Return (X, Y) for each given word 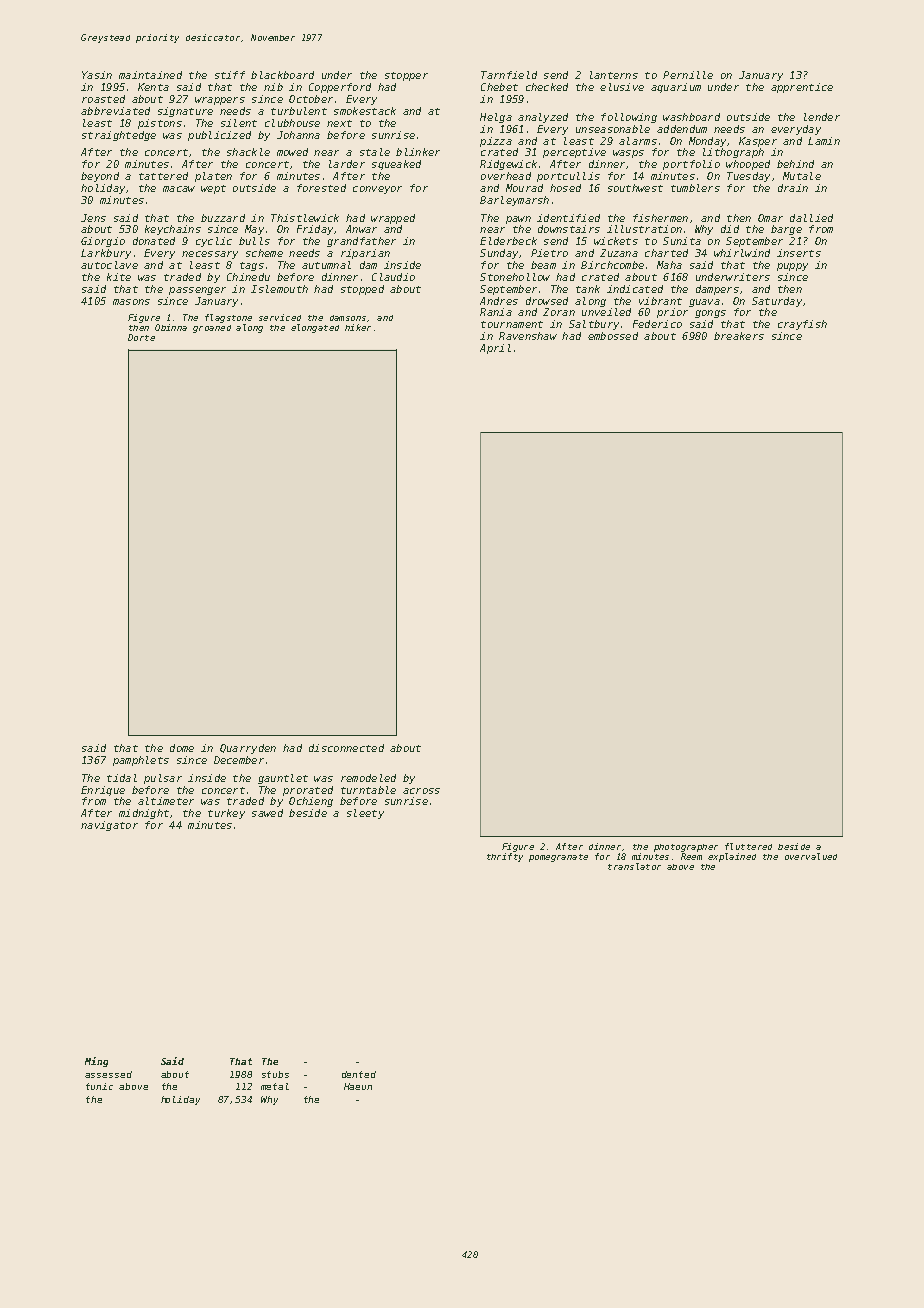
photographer (686, 848)
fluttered (748, 846)
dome (182, 748)
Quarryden (248, 749)
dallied (811, 218)
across (421, 791)
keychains (173, 230)
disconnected (346, 748)
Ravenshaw (528, 336)
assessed (108, 1074)
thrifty (505, 857)
